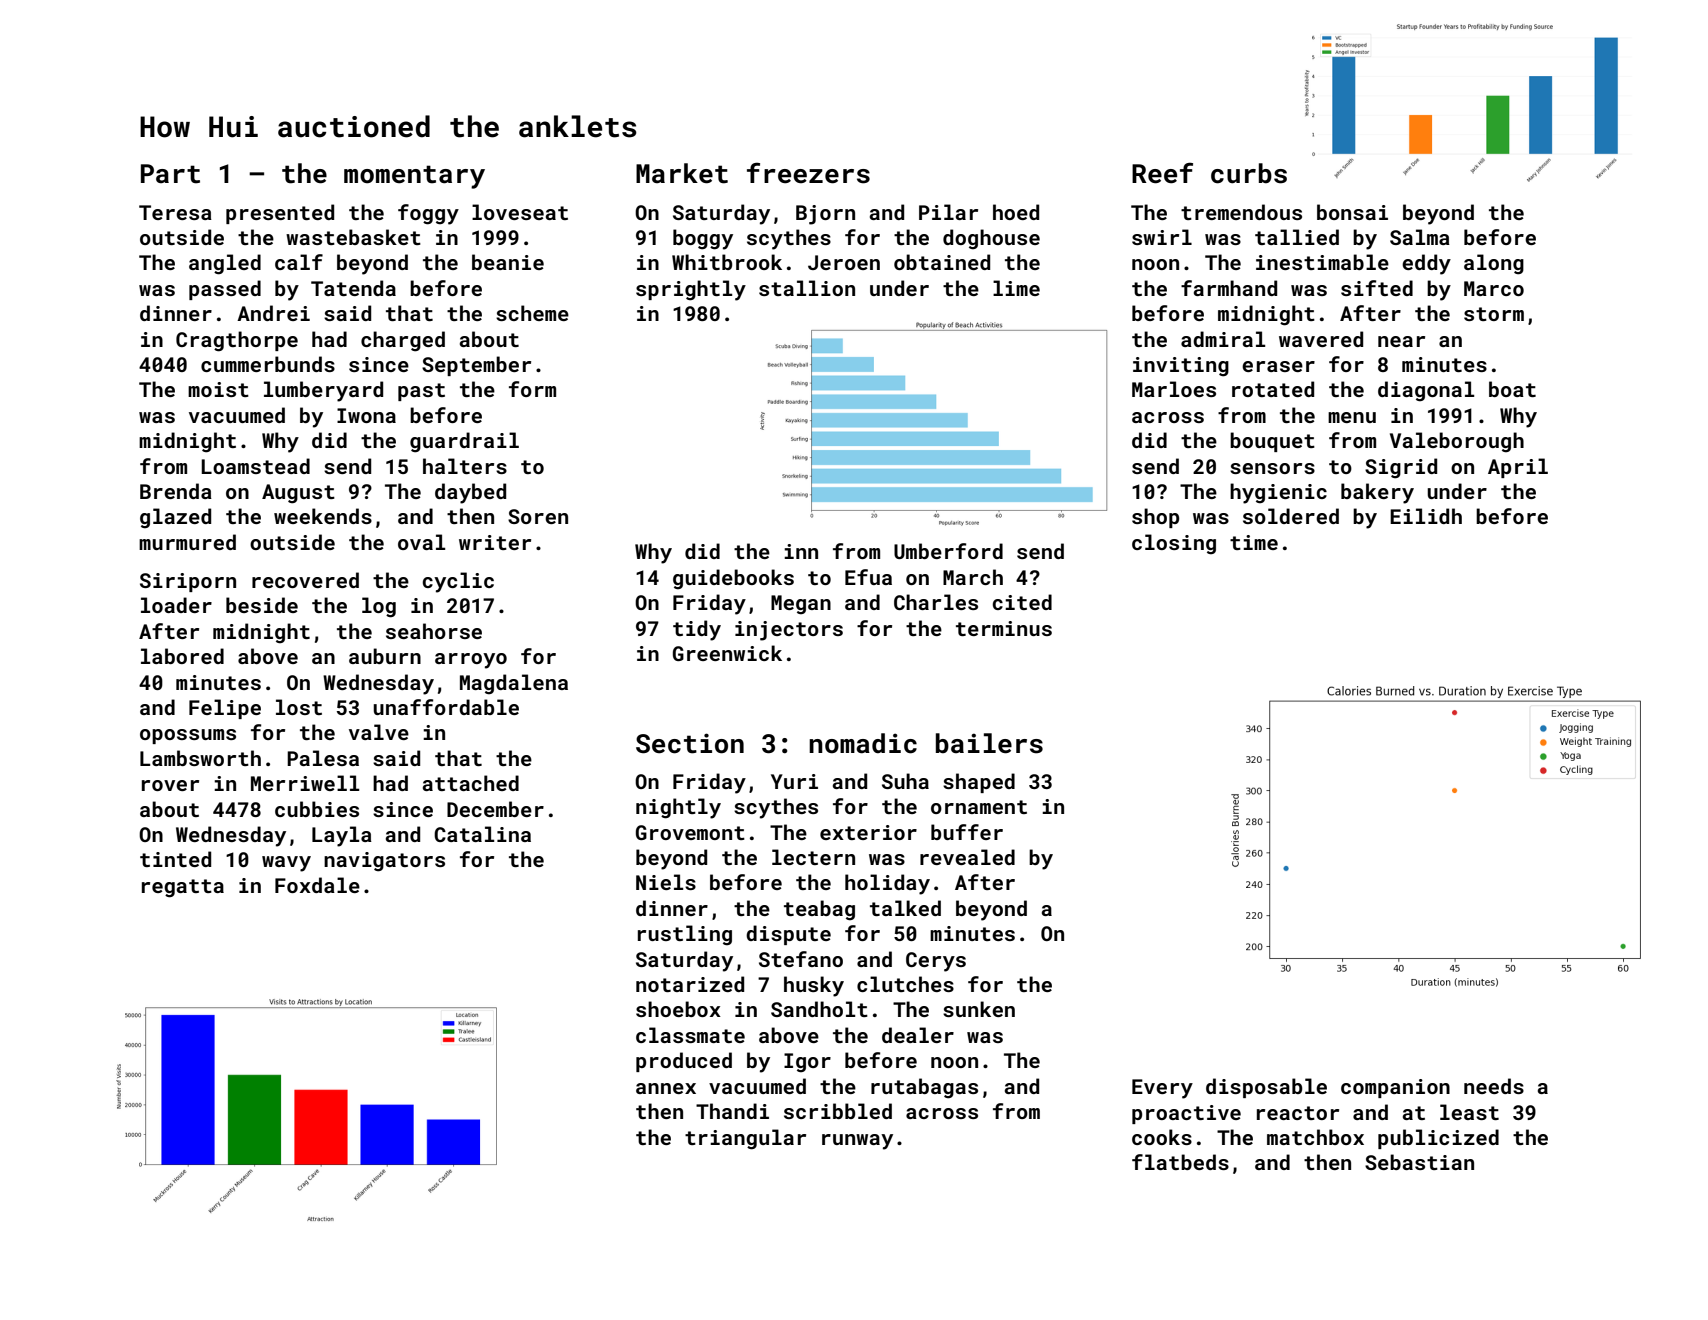 The width and height of the image is (1708, 1320). What do you see at coordinates (1229, 288) in the image?
I see `farmhand` at bounding box center [1229, 288].
